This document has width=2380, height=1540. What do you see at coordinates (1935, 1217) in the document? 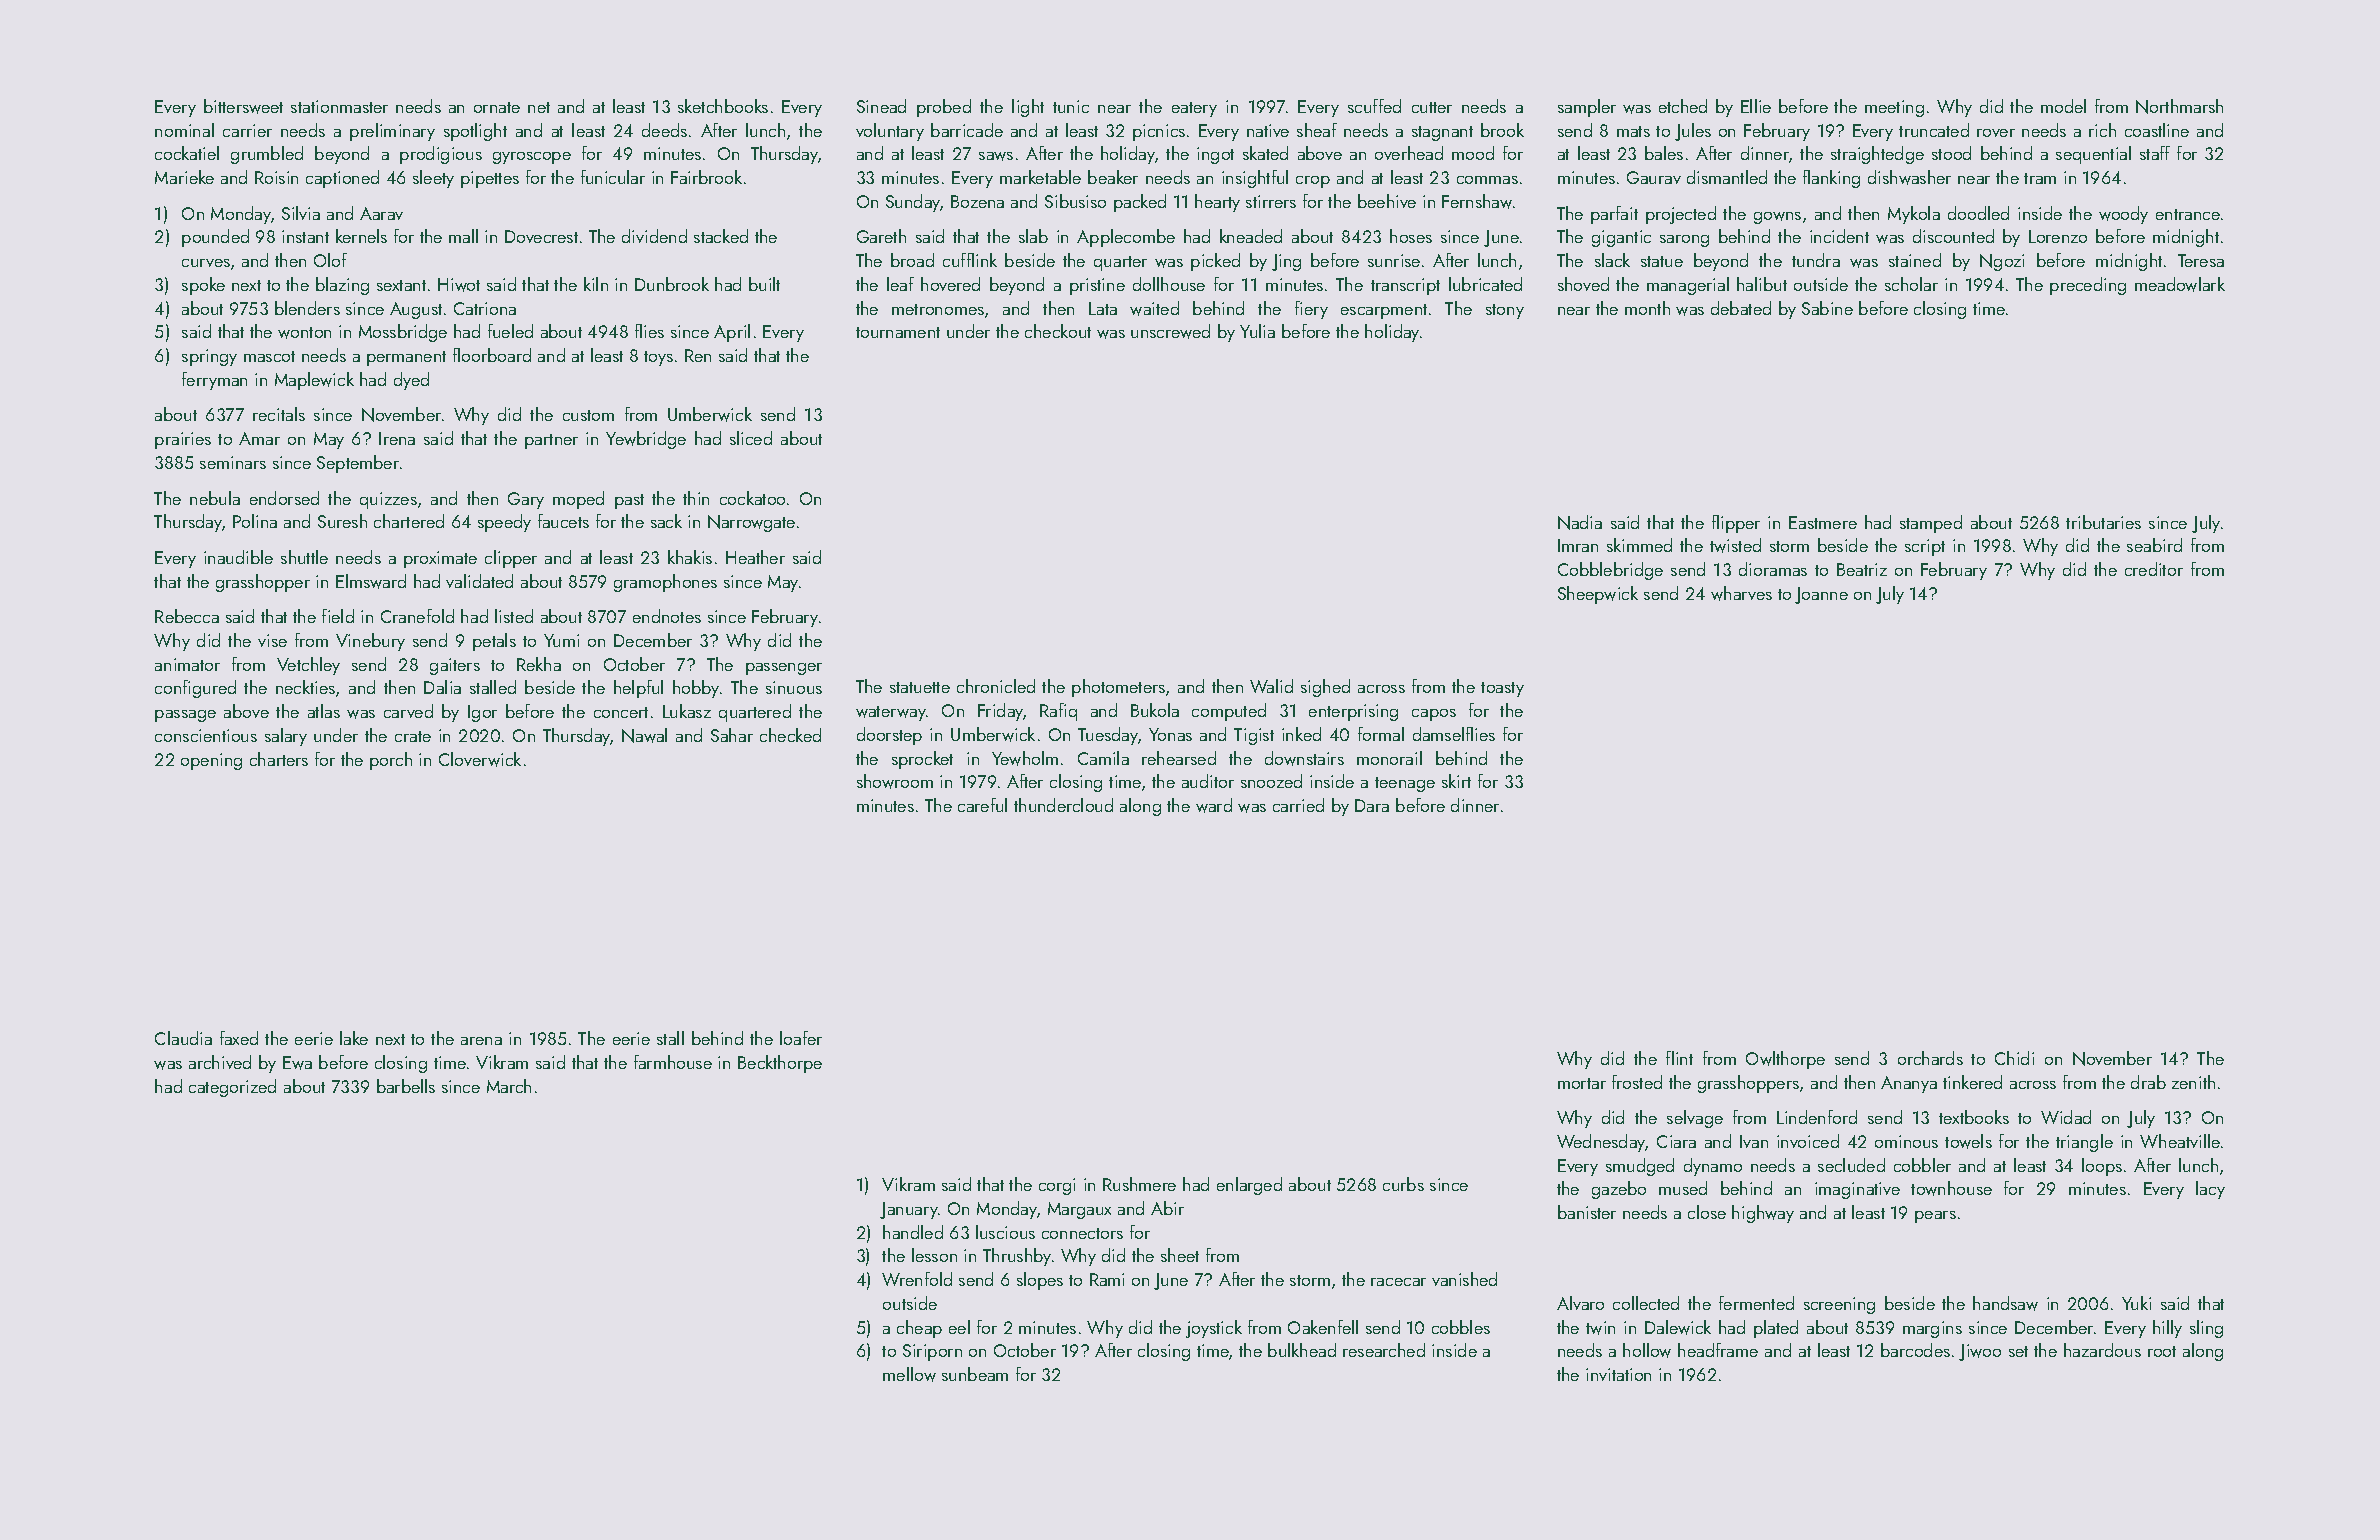
I see `pears` at bounding box center [1935, 1217].
